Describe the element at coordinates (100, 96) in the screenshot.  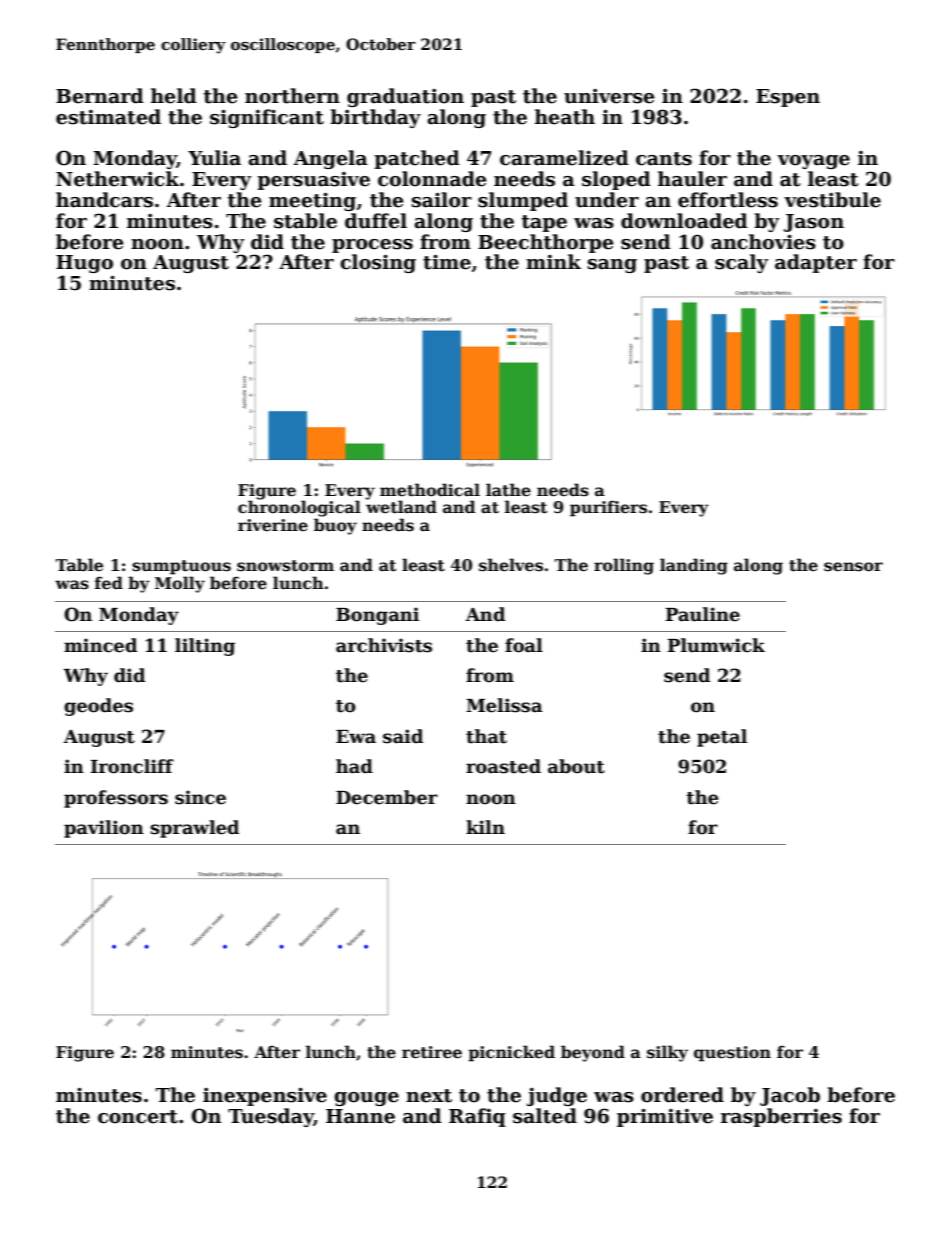
I see `Bernard` at that location.
